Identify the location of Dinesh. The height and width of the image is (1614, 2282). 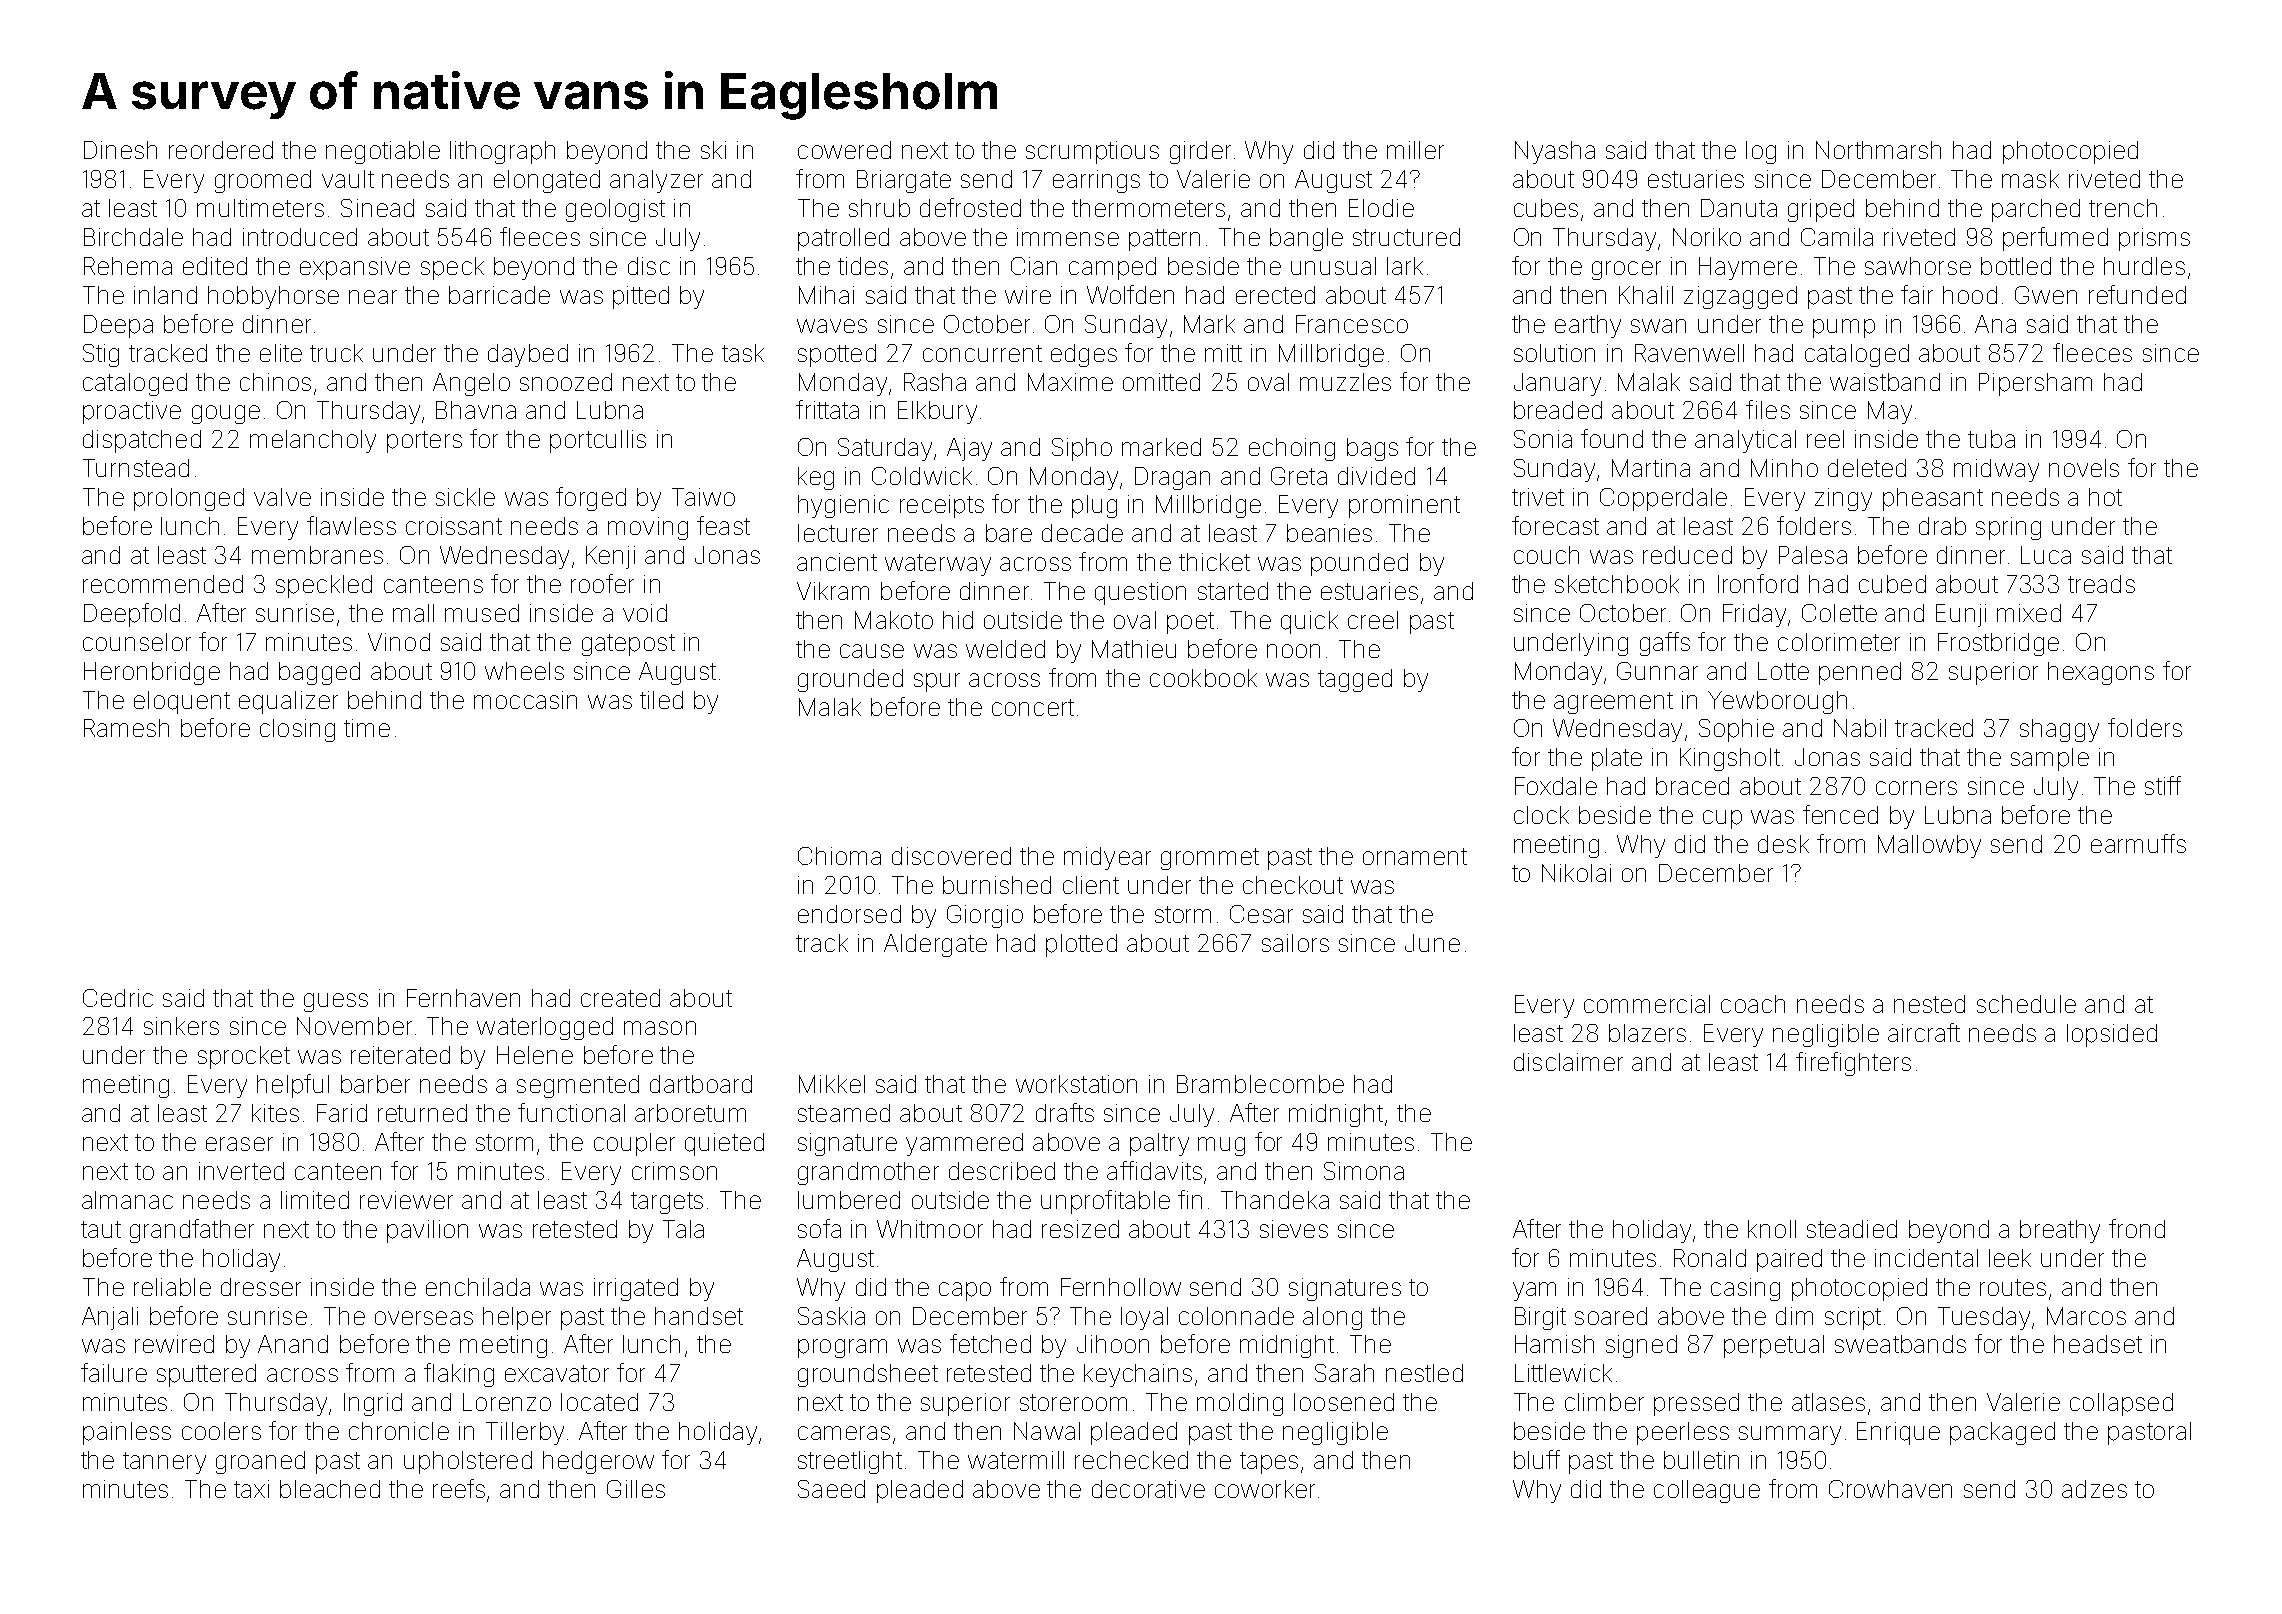
(120, 150).
